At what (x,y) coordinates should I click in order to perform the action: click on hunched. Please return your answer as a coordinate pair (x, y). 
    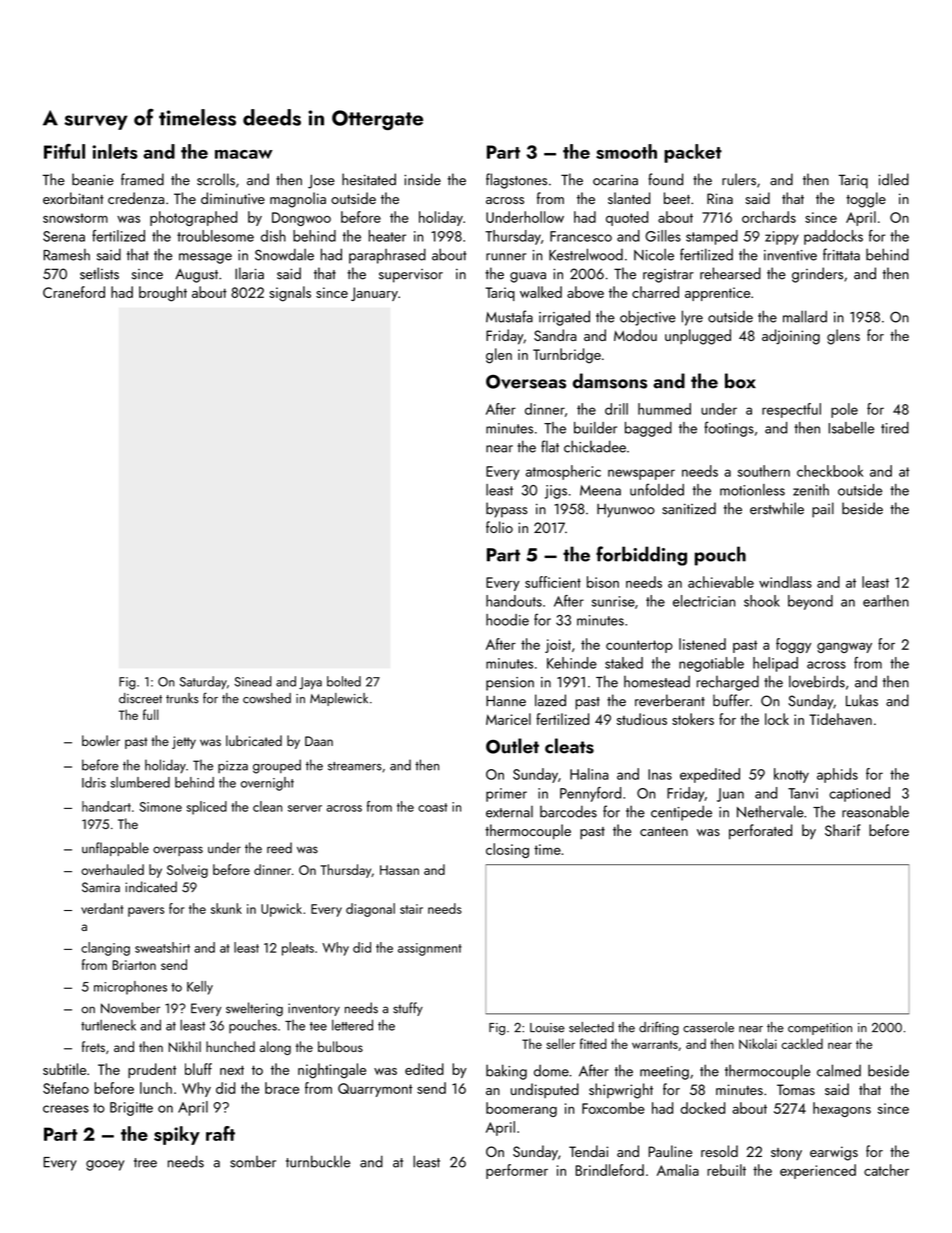
    Looking at the image, I should click on (230, 1046).
